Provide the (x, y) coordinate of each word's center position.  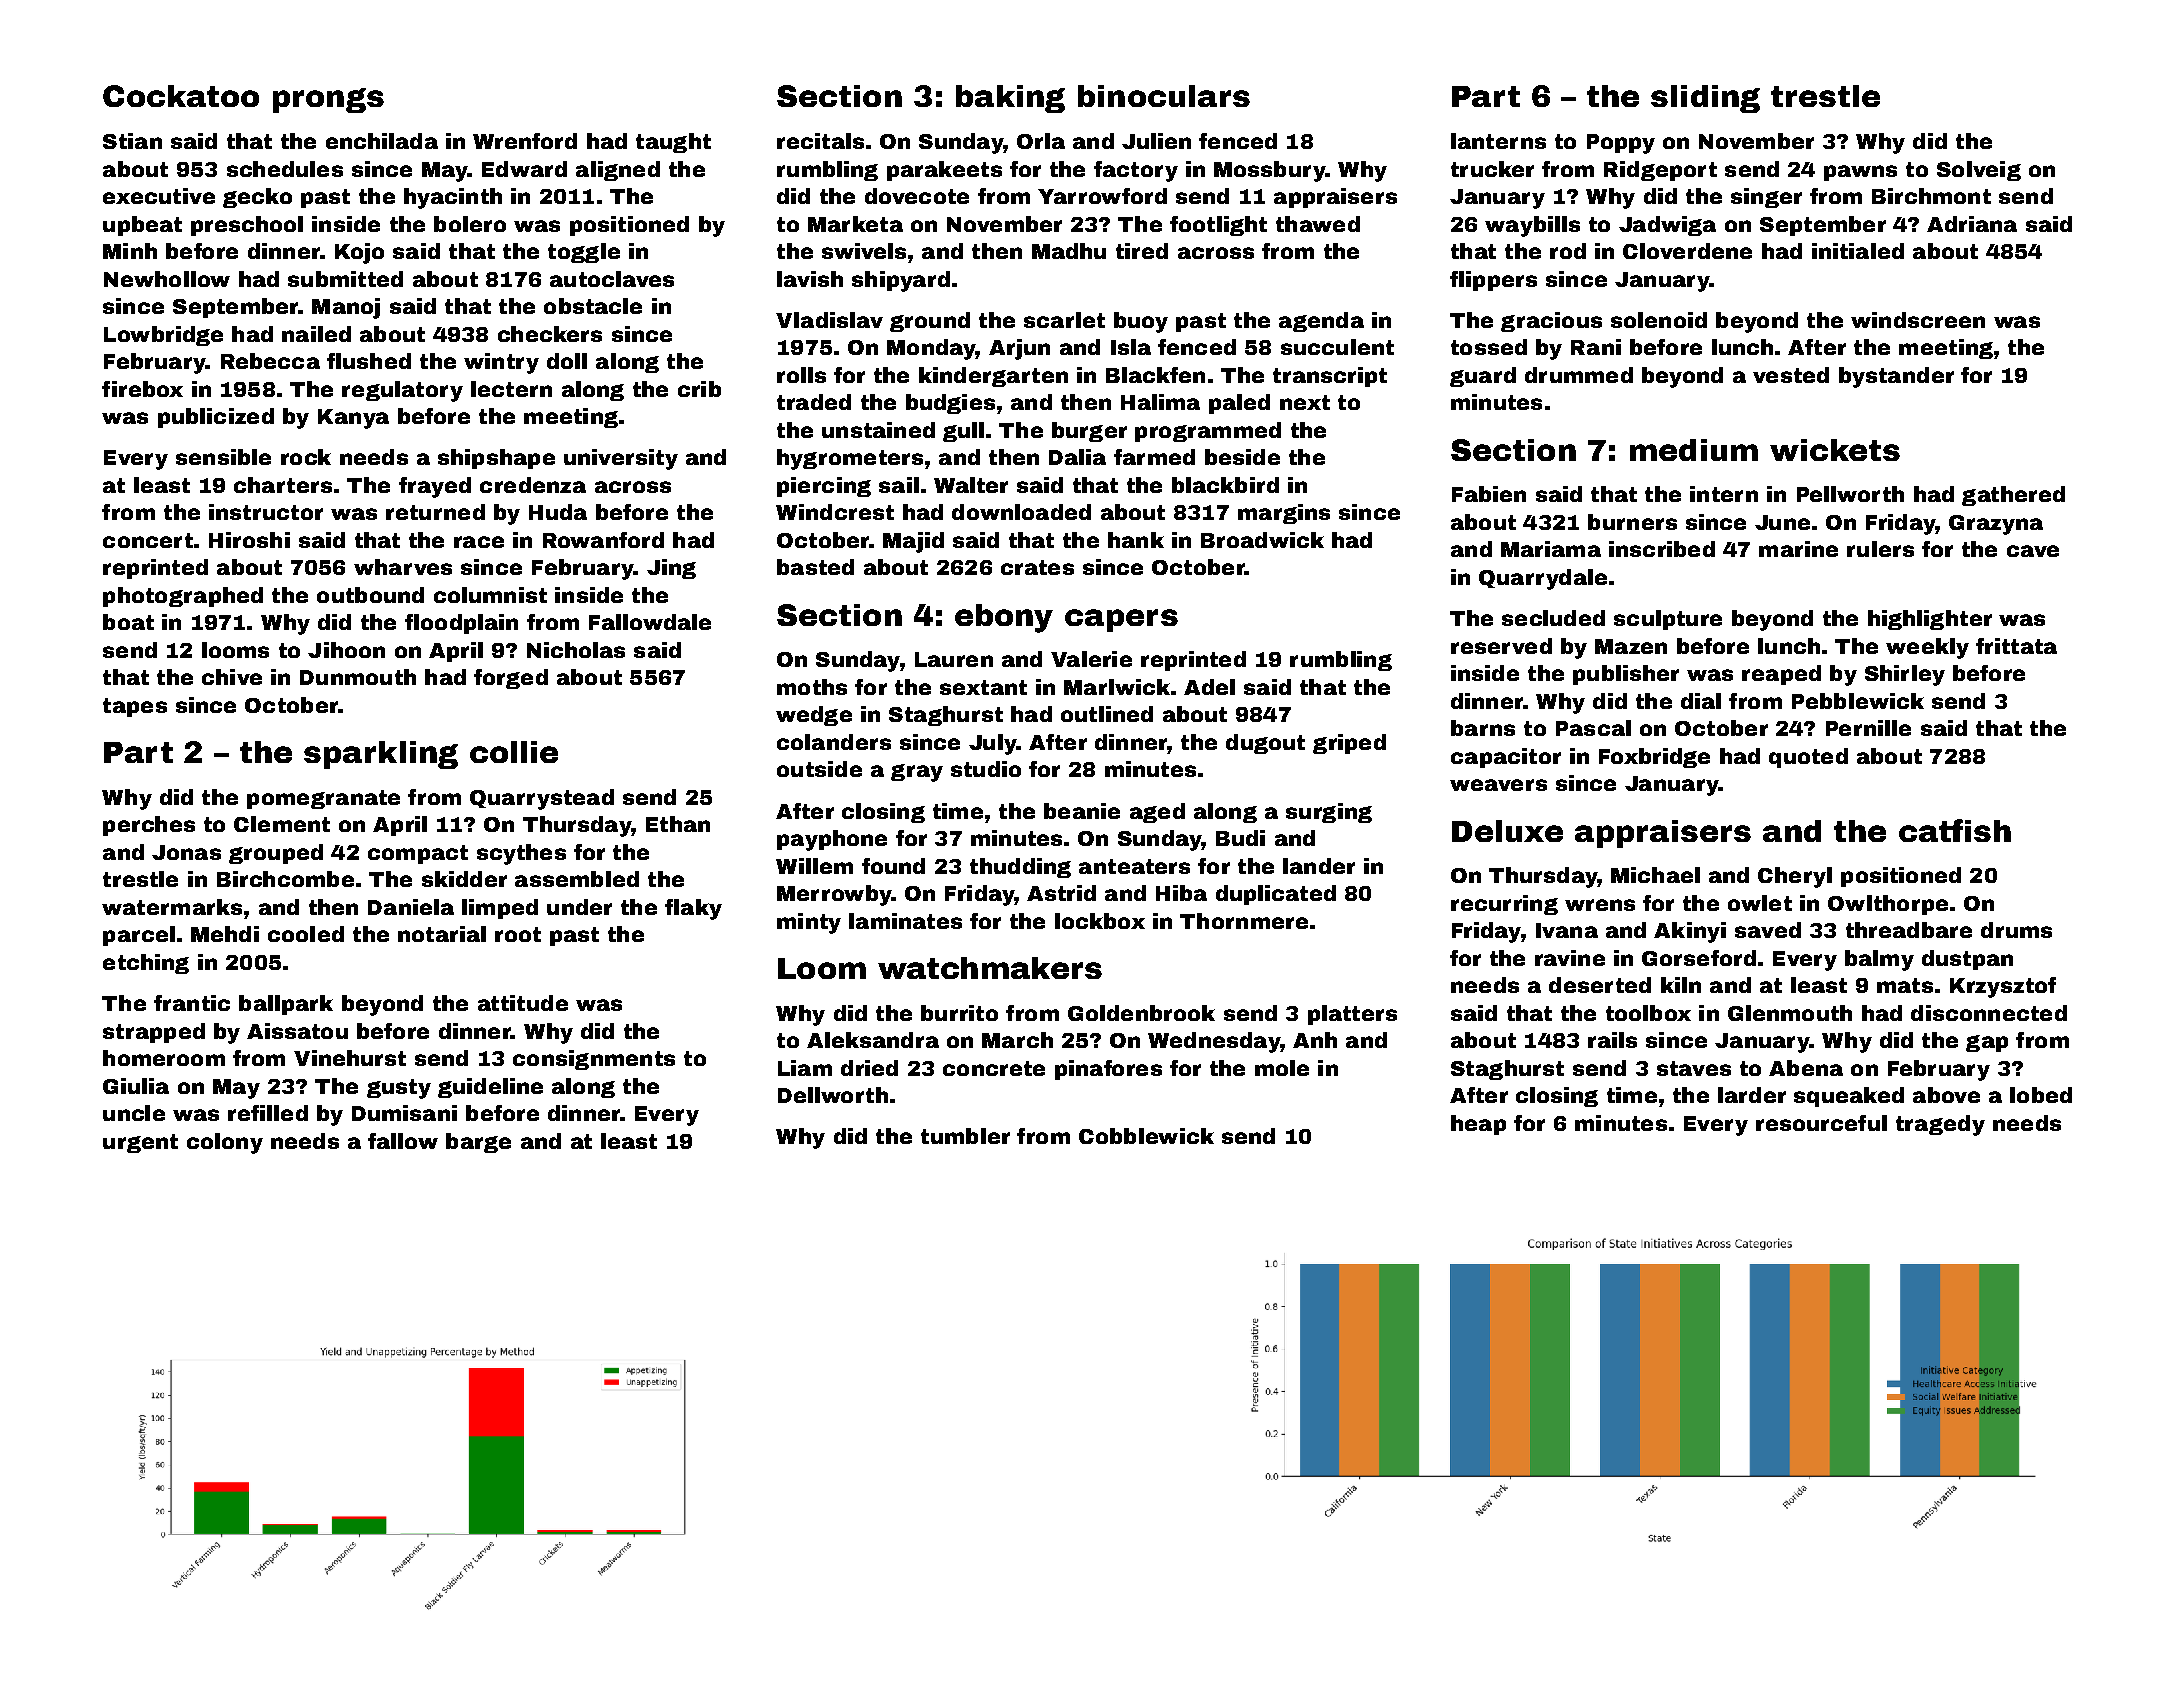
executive (159, 196)
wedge (814, 716)
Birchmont (1931, 196)
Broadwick (1262, 540)
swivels (864, 251)
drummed (1579, 375)
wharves (403, 567)
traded (814, 402)
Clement (282, 824)
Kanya (353, 419)
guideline (490, 1088)
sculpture (1668, 620)
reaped (1781, 675)
